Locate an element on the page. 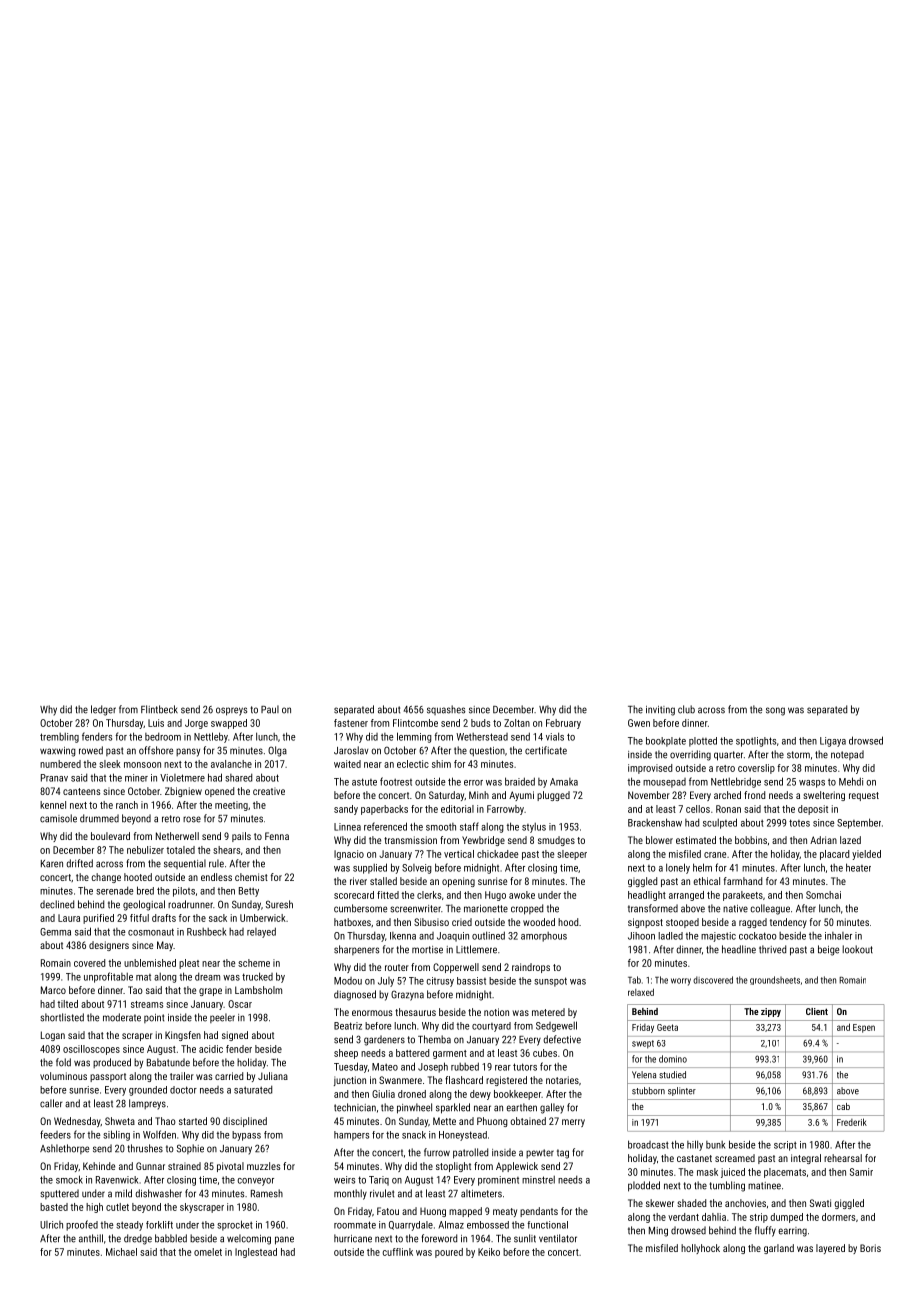  Inglestead is located at coordinates (256, 1253).
